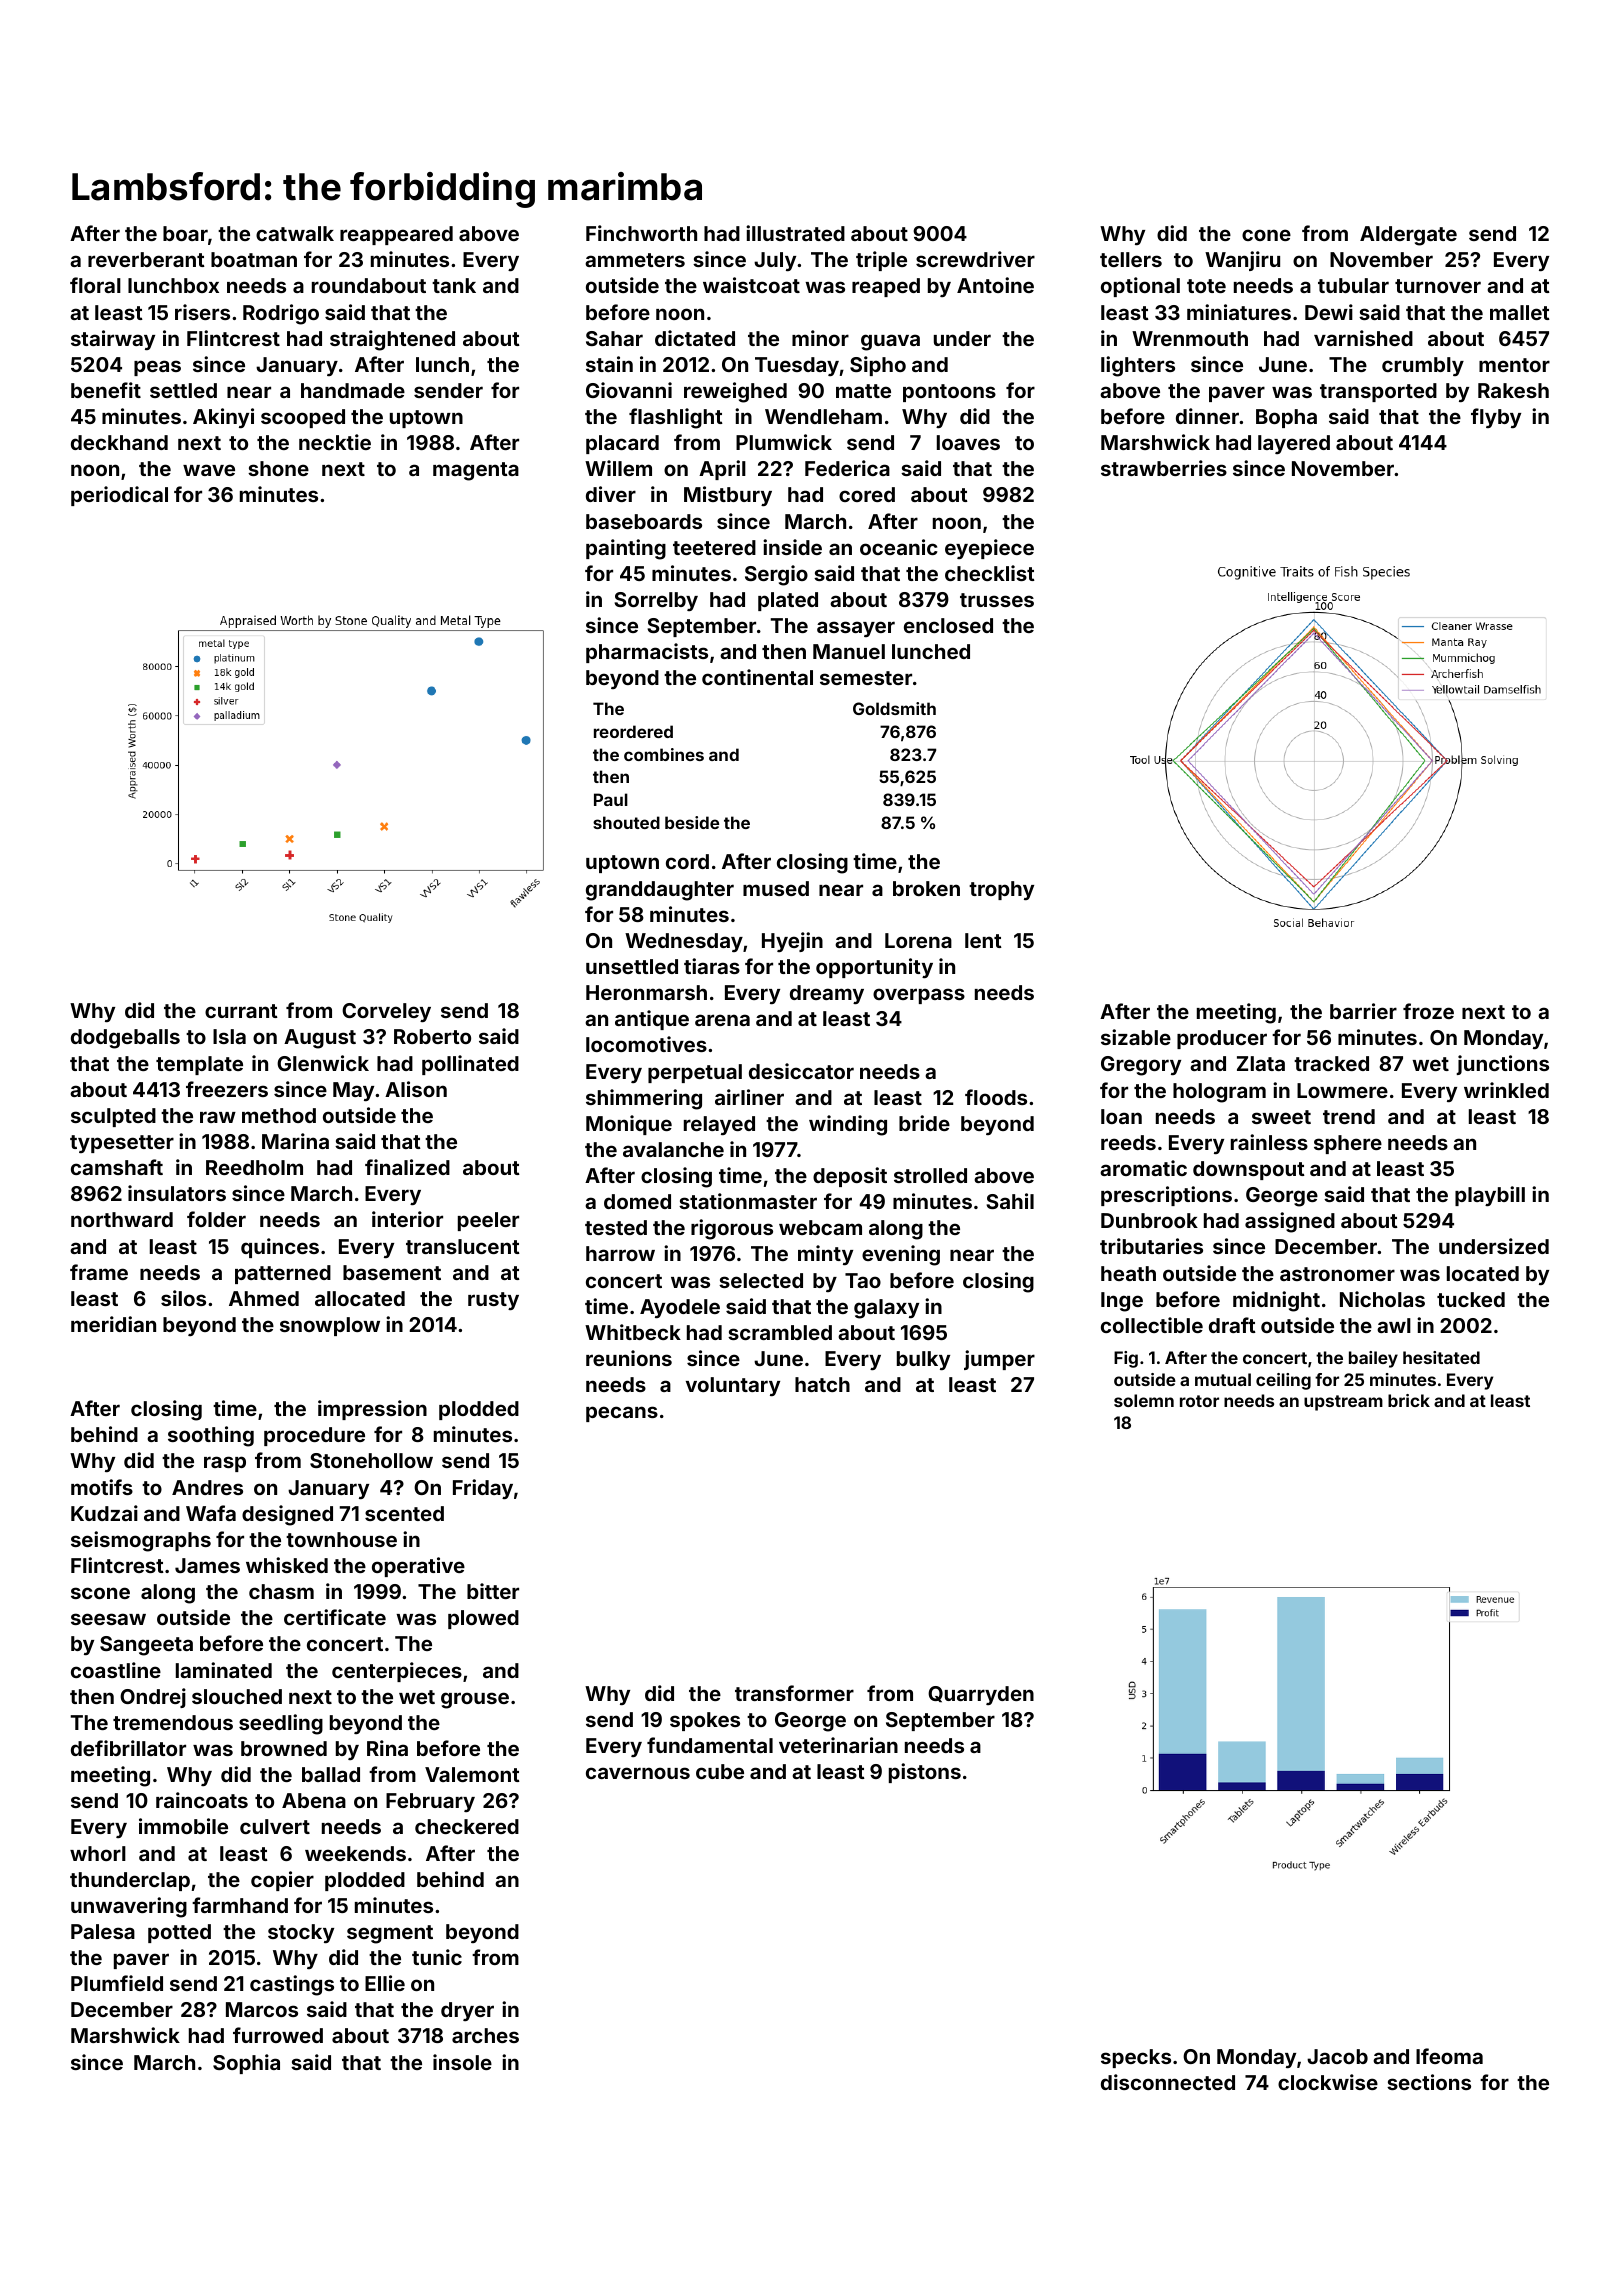 This page has height=2292, width=1620. Describe the element at coordinates (776, 575) in the page. I see `Sergio` at that location.
